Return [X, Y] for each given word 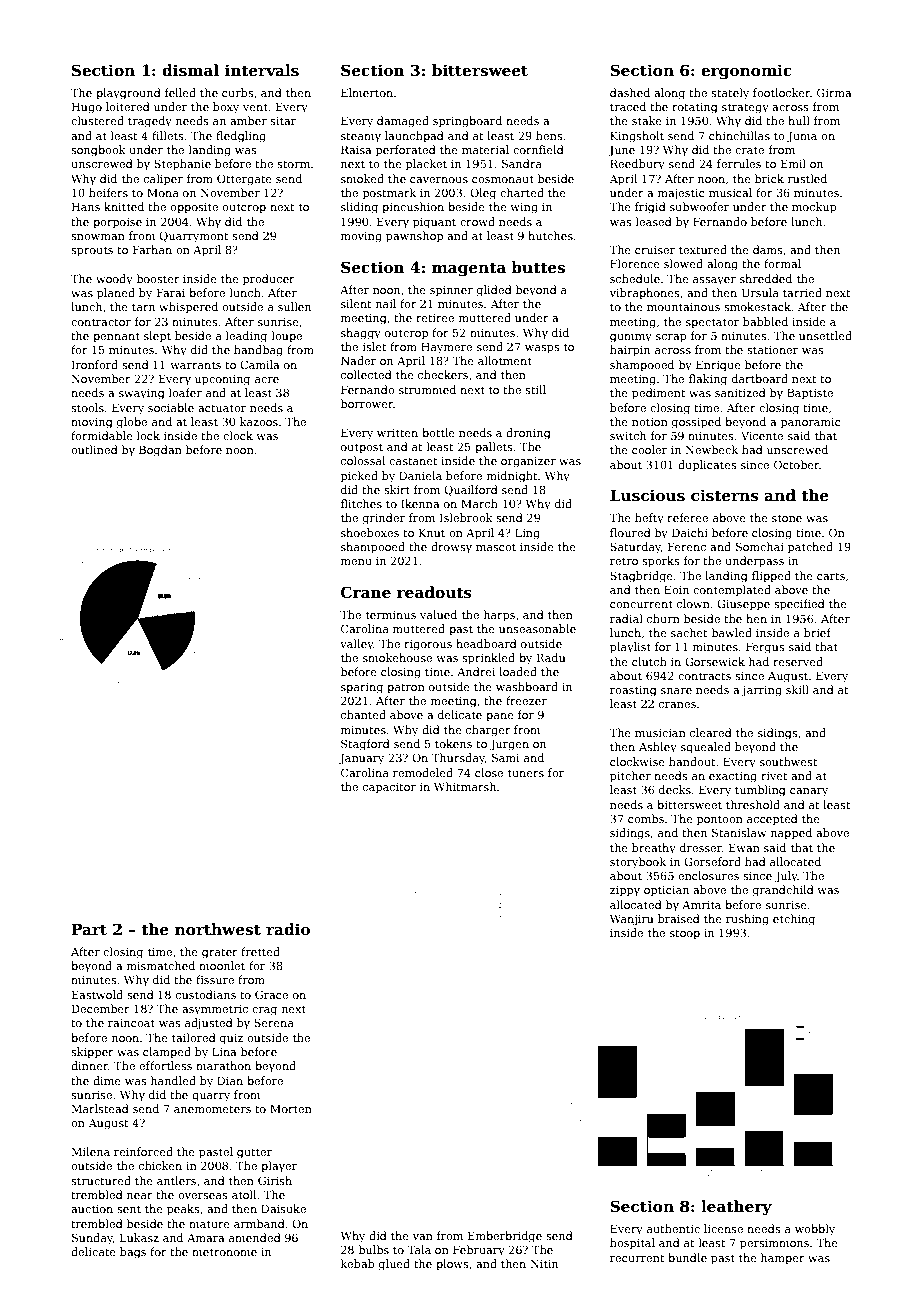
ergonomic [746, 72]
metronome [224, 1252]
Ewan [744, 847]
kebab [358, 1263]
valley [356, 645]
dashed [630, 92]
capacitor [389, 788]
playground [128, 94]
